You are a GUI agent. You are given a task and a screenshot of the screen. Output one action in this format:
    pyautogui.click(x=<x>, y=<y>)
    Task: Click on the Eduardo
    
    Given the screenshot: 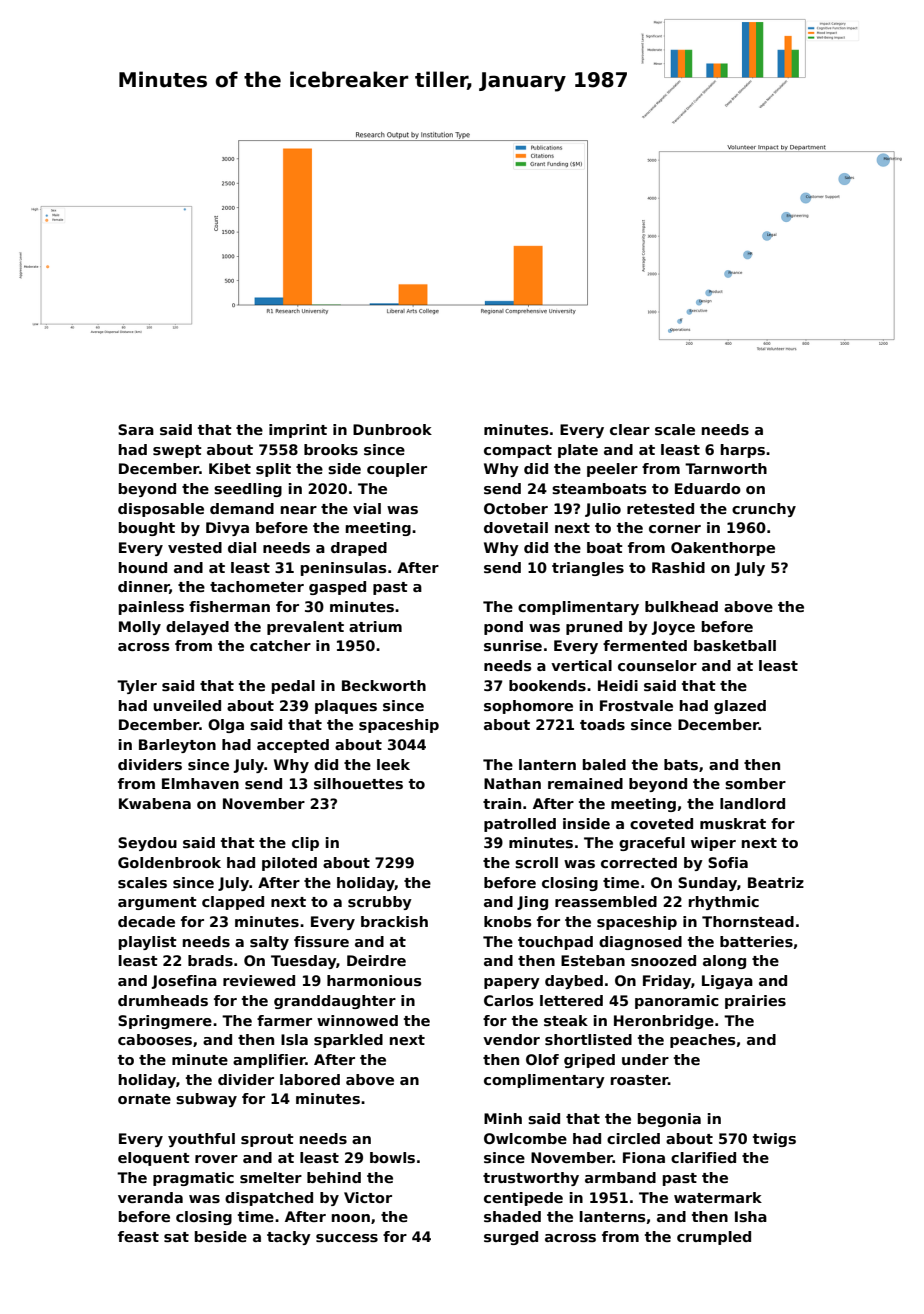 What is the action you would take?
    pyautogui.click(x=708, y=488)
